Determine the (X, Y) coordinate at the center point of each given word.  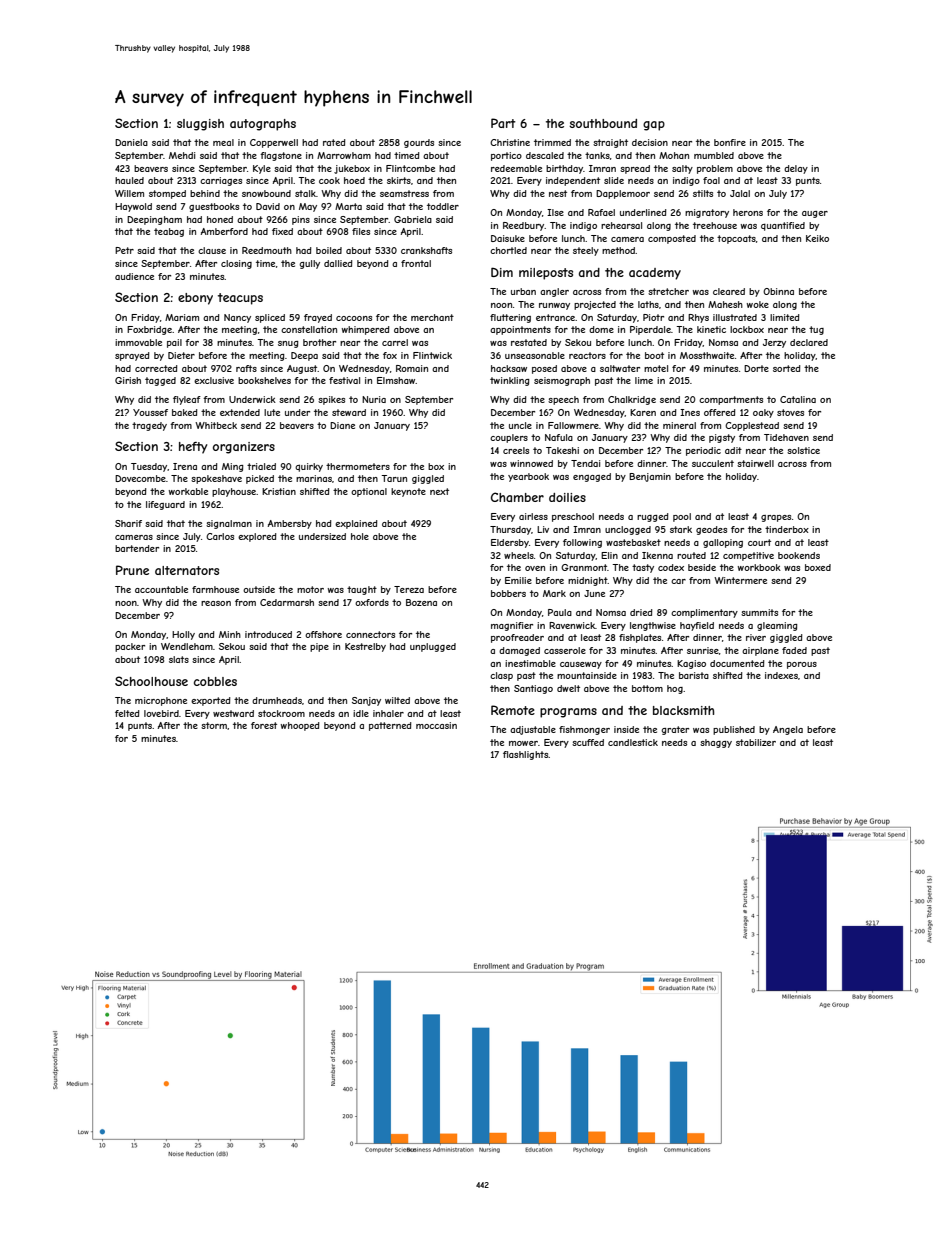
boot (654, 355)
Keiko (817, 238)
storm (214, 725)
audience (134, 276)
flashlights (526, 755)
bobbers (508, 593)
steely (586, 251)
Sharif (128, 523)
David (268, 206)
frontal (416, 263)
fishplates (640, 638)
